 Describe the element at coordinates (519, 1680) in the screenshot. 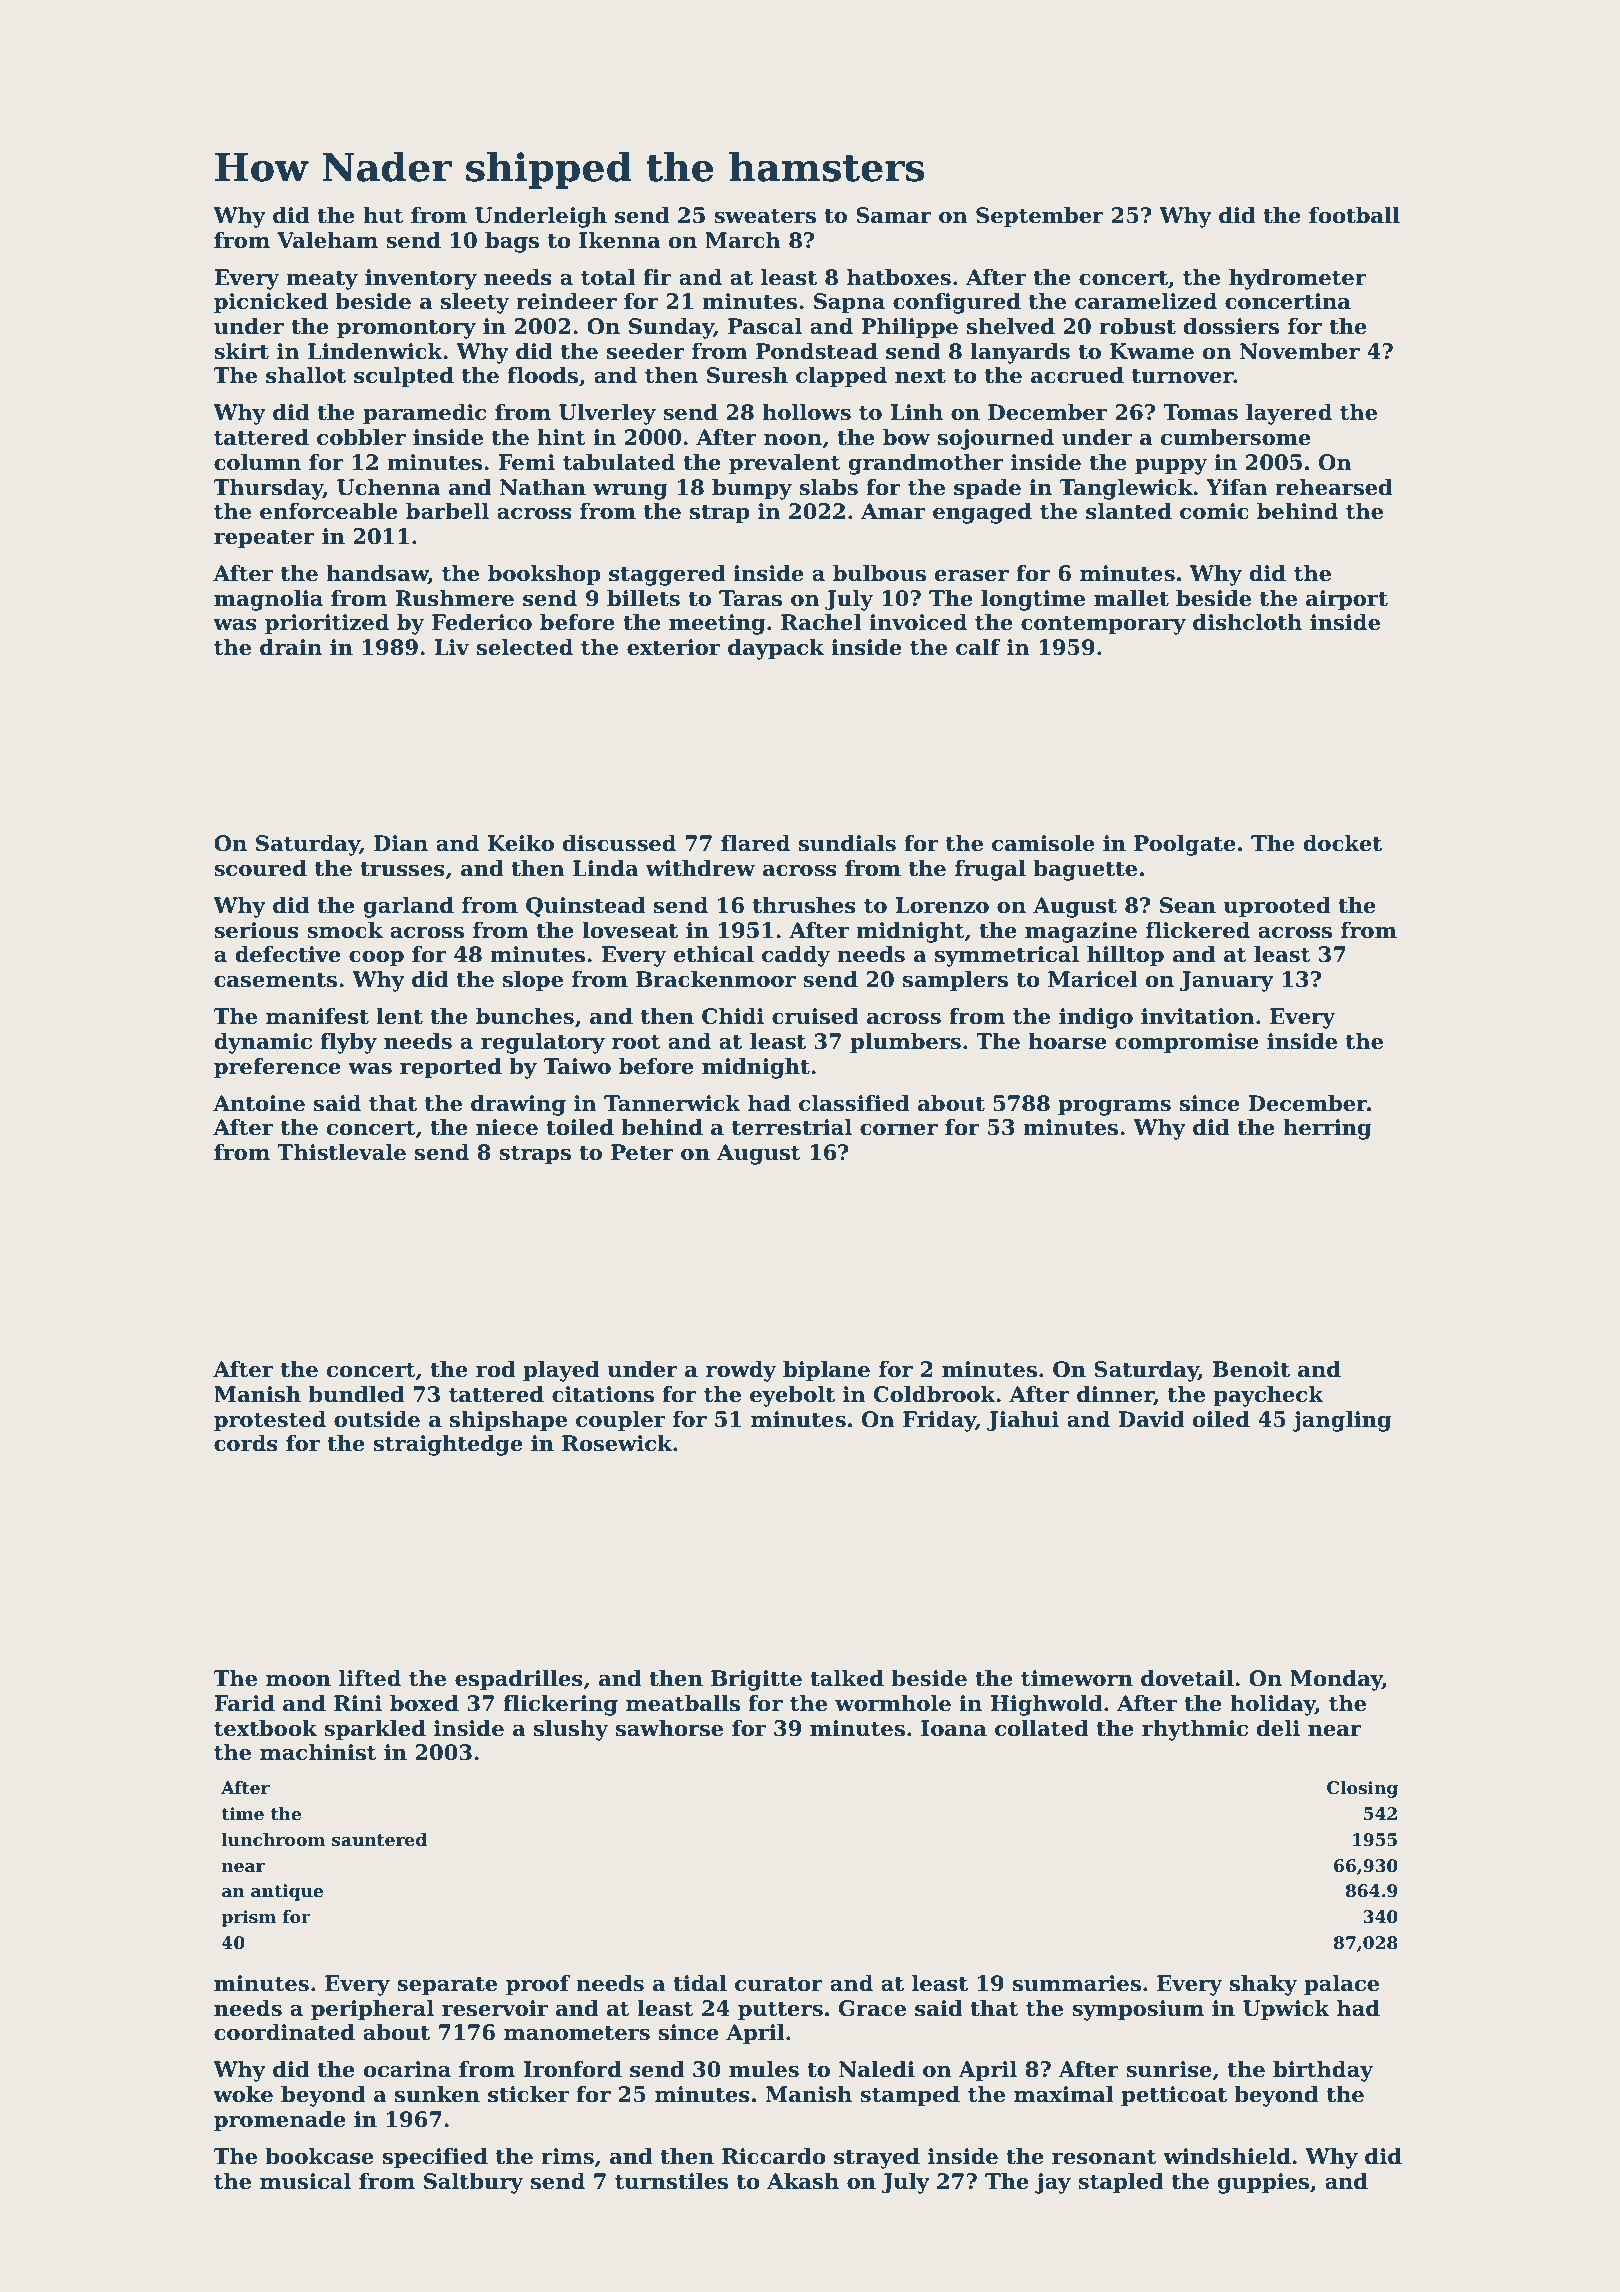

I see `espadrilles` at that location.
